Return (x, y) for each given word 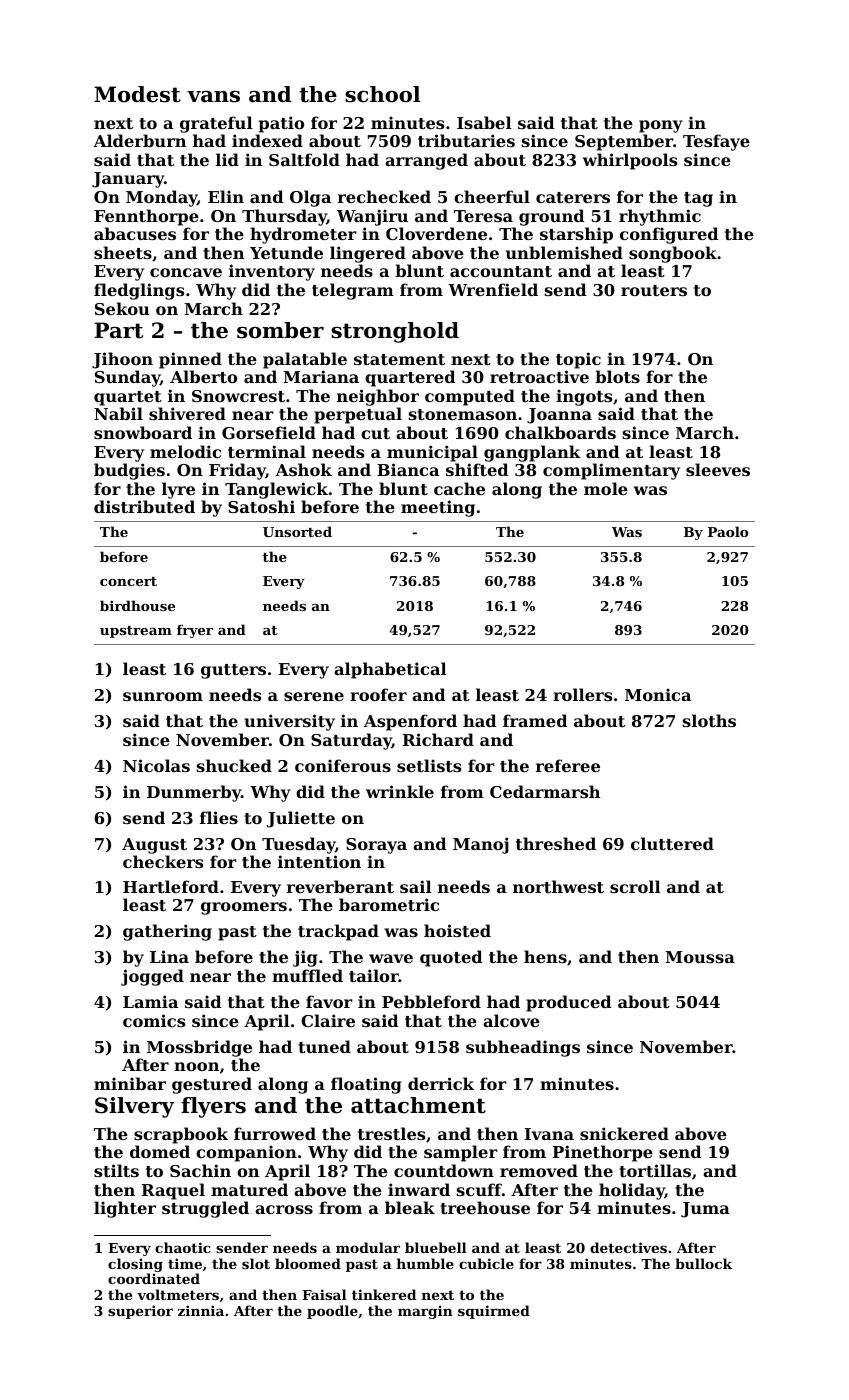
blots (617, 376)
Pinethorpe (603, 1153)
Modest (137, 94)
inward (419, 1189)
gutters (233, 671)
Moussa (700, 957)
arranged (426, 161)
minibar (130, 1083)
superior (140, 1312)
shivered (187, 413)
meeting (438, 508)
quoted (451, 958)
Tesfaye (716, 142)
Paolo (728, 531)
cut (375, 433)
